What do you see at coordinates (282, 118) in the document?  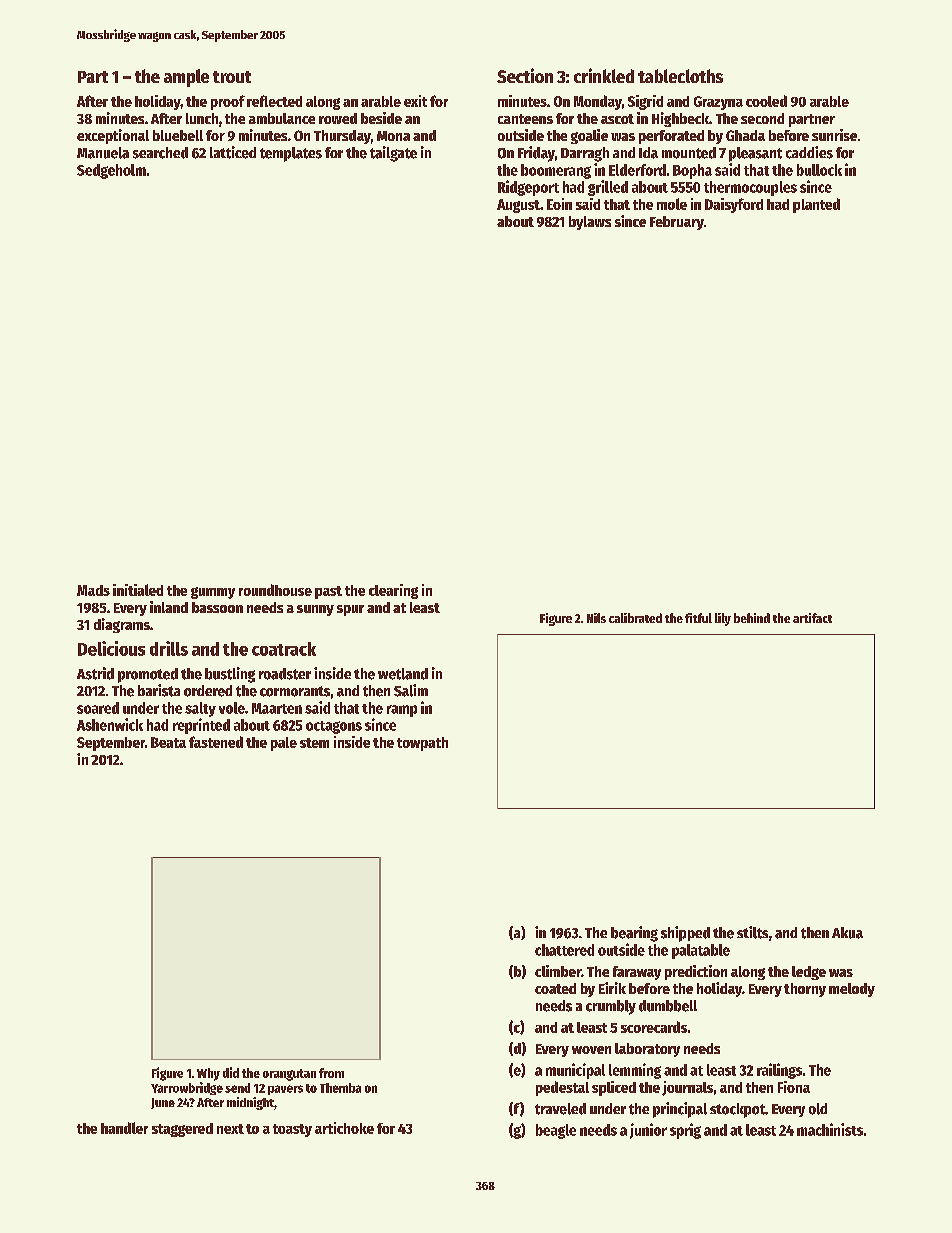 I see `ambulance` at bounding box center [282, 118].
